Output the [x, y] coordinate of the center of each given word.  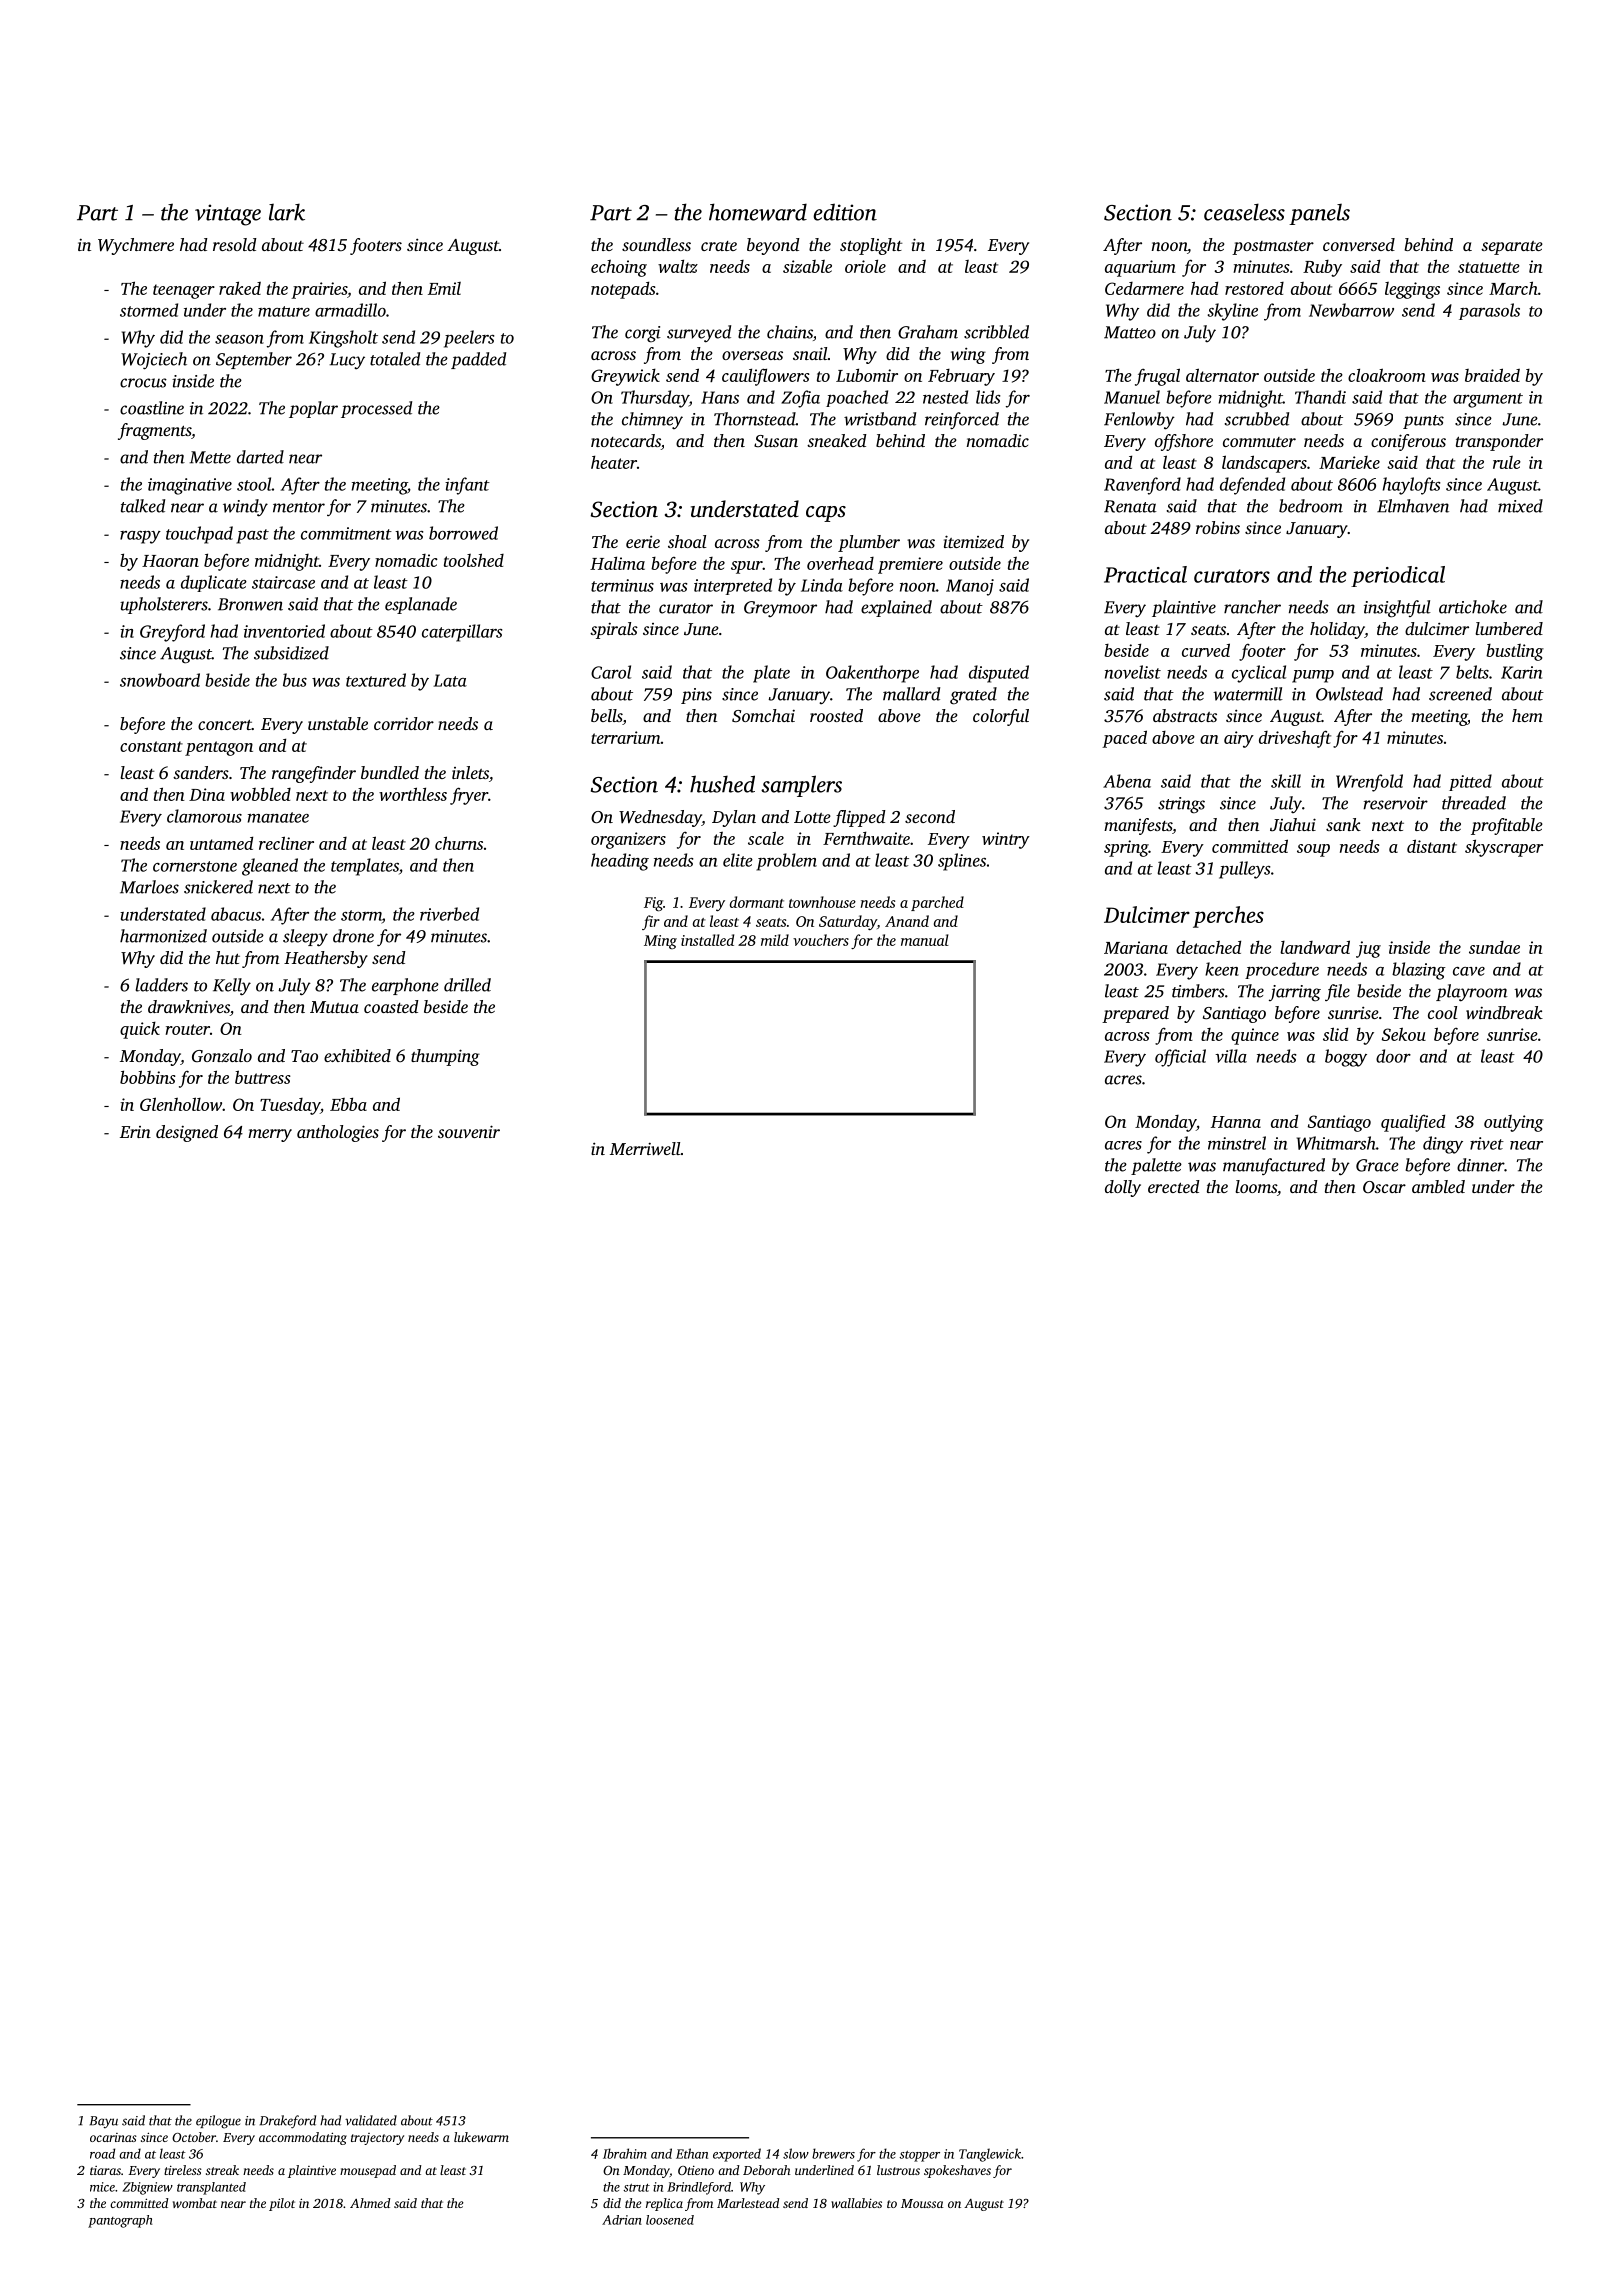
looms [1256, 1186]
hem [1527, 715]
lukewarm [481, 2137]
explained [896, 608]
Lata [450, 680]
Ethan [692, 2153]
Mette [210, 457]
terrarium [625, 737]
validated [371, 2120]
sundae [1494, 947]
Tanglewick [990, 2155]
